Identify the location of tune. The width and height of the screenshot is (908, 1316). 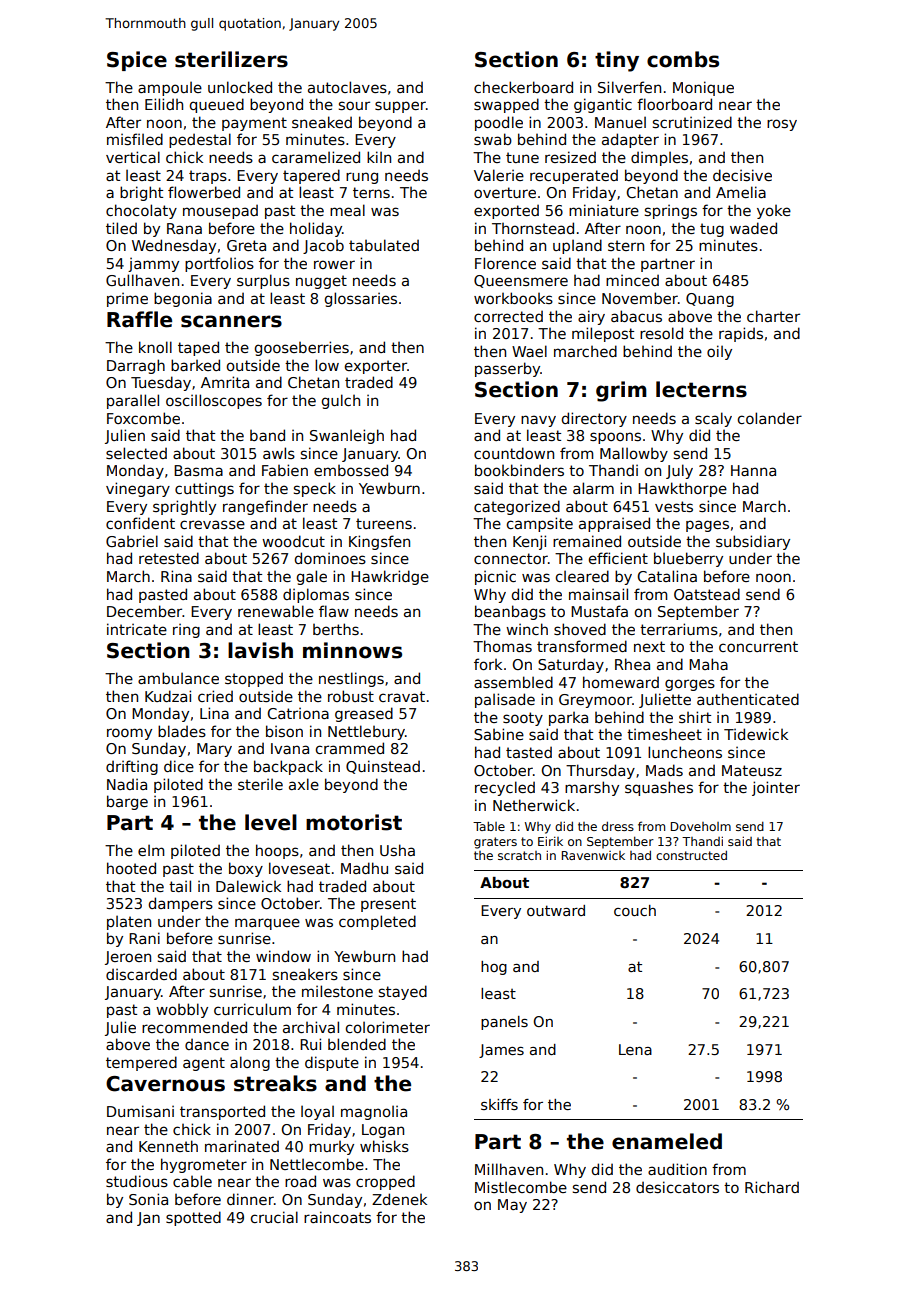
(522, 157).
